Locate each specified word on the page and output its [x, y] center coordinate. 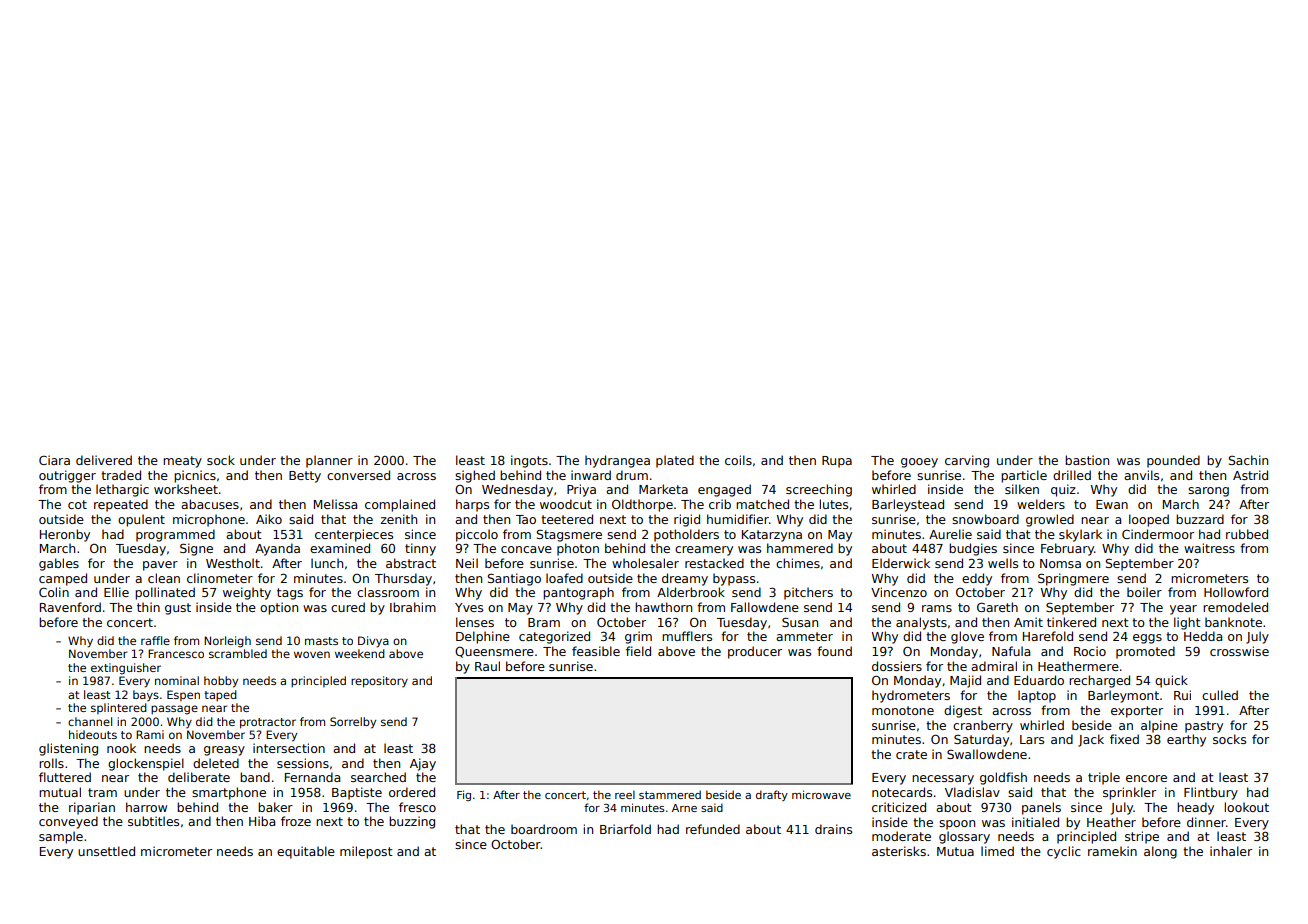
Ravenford [70, 607]
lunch [327, 563]
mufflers [687, 636]
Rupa [837, 462]
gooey [919, 463]
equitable [306, 852]
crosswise [1239, 651]
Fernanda [312, 777]
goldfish [1003, 778]
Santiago [514, 579]
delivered [104, 460]
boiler [1144, 592]
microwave [821, 794]
